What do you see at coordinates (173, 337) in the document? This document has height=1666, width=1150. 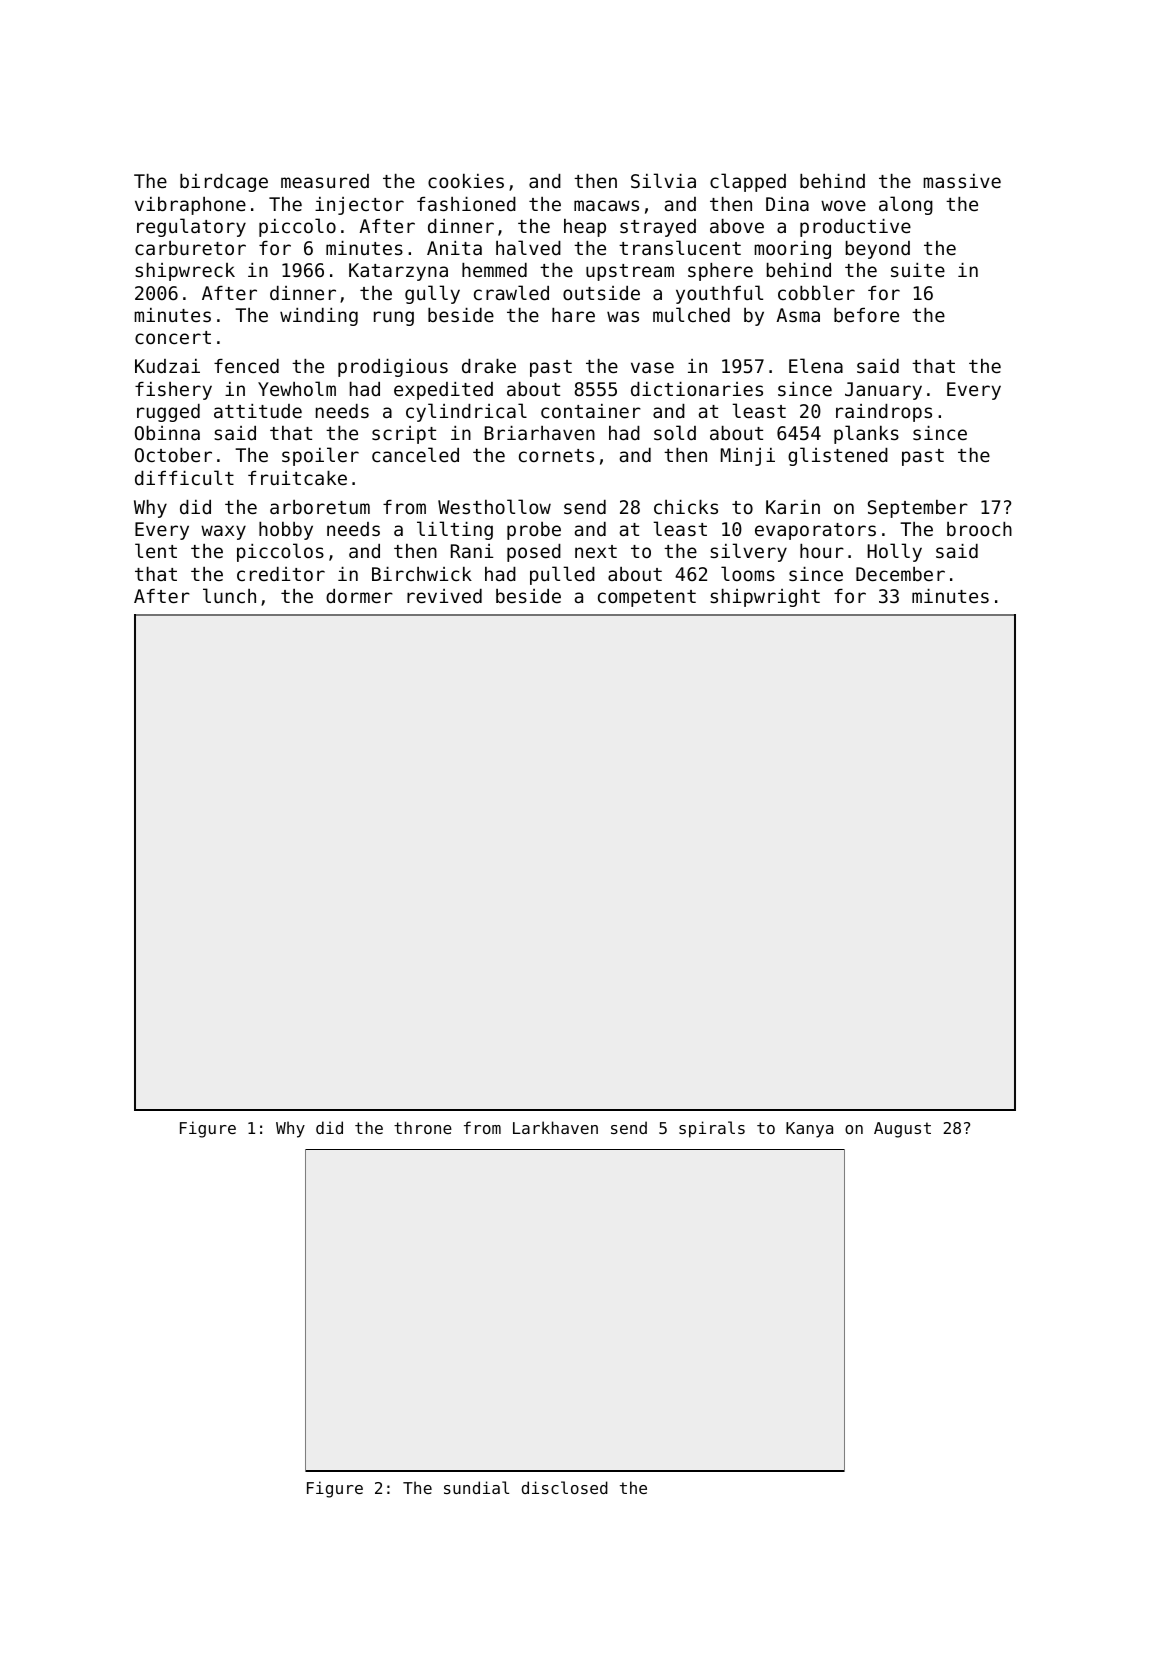 I see `concert` at bounding box center [173, 337].
